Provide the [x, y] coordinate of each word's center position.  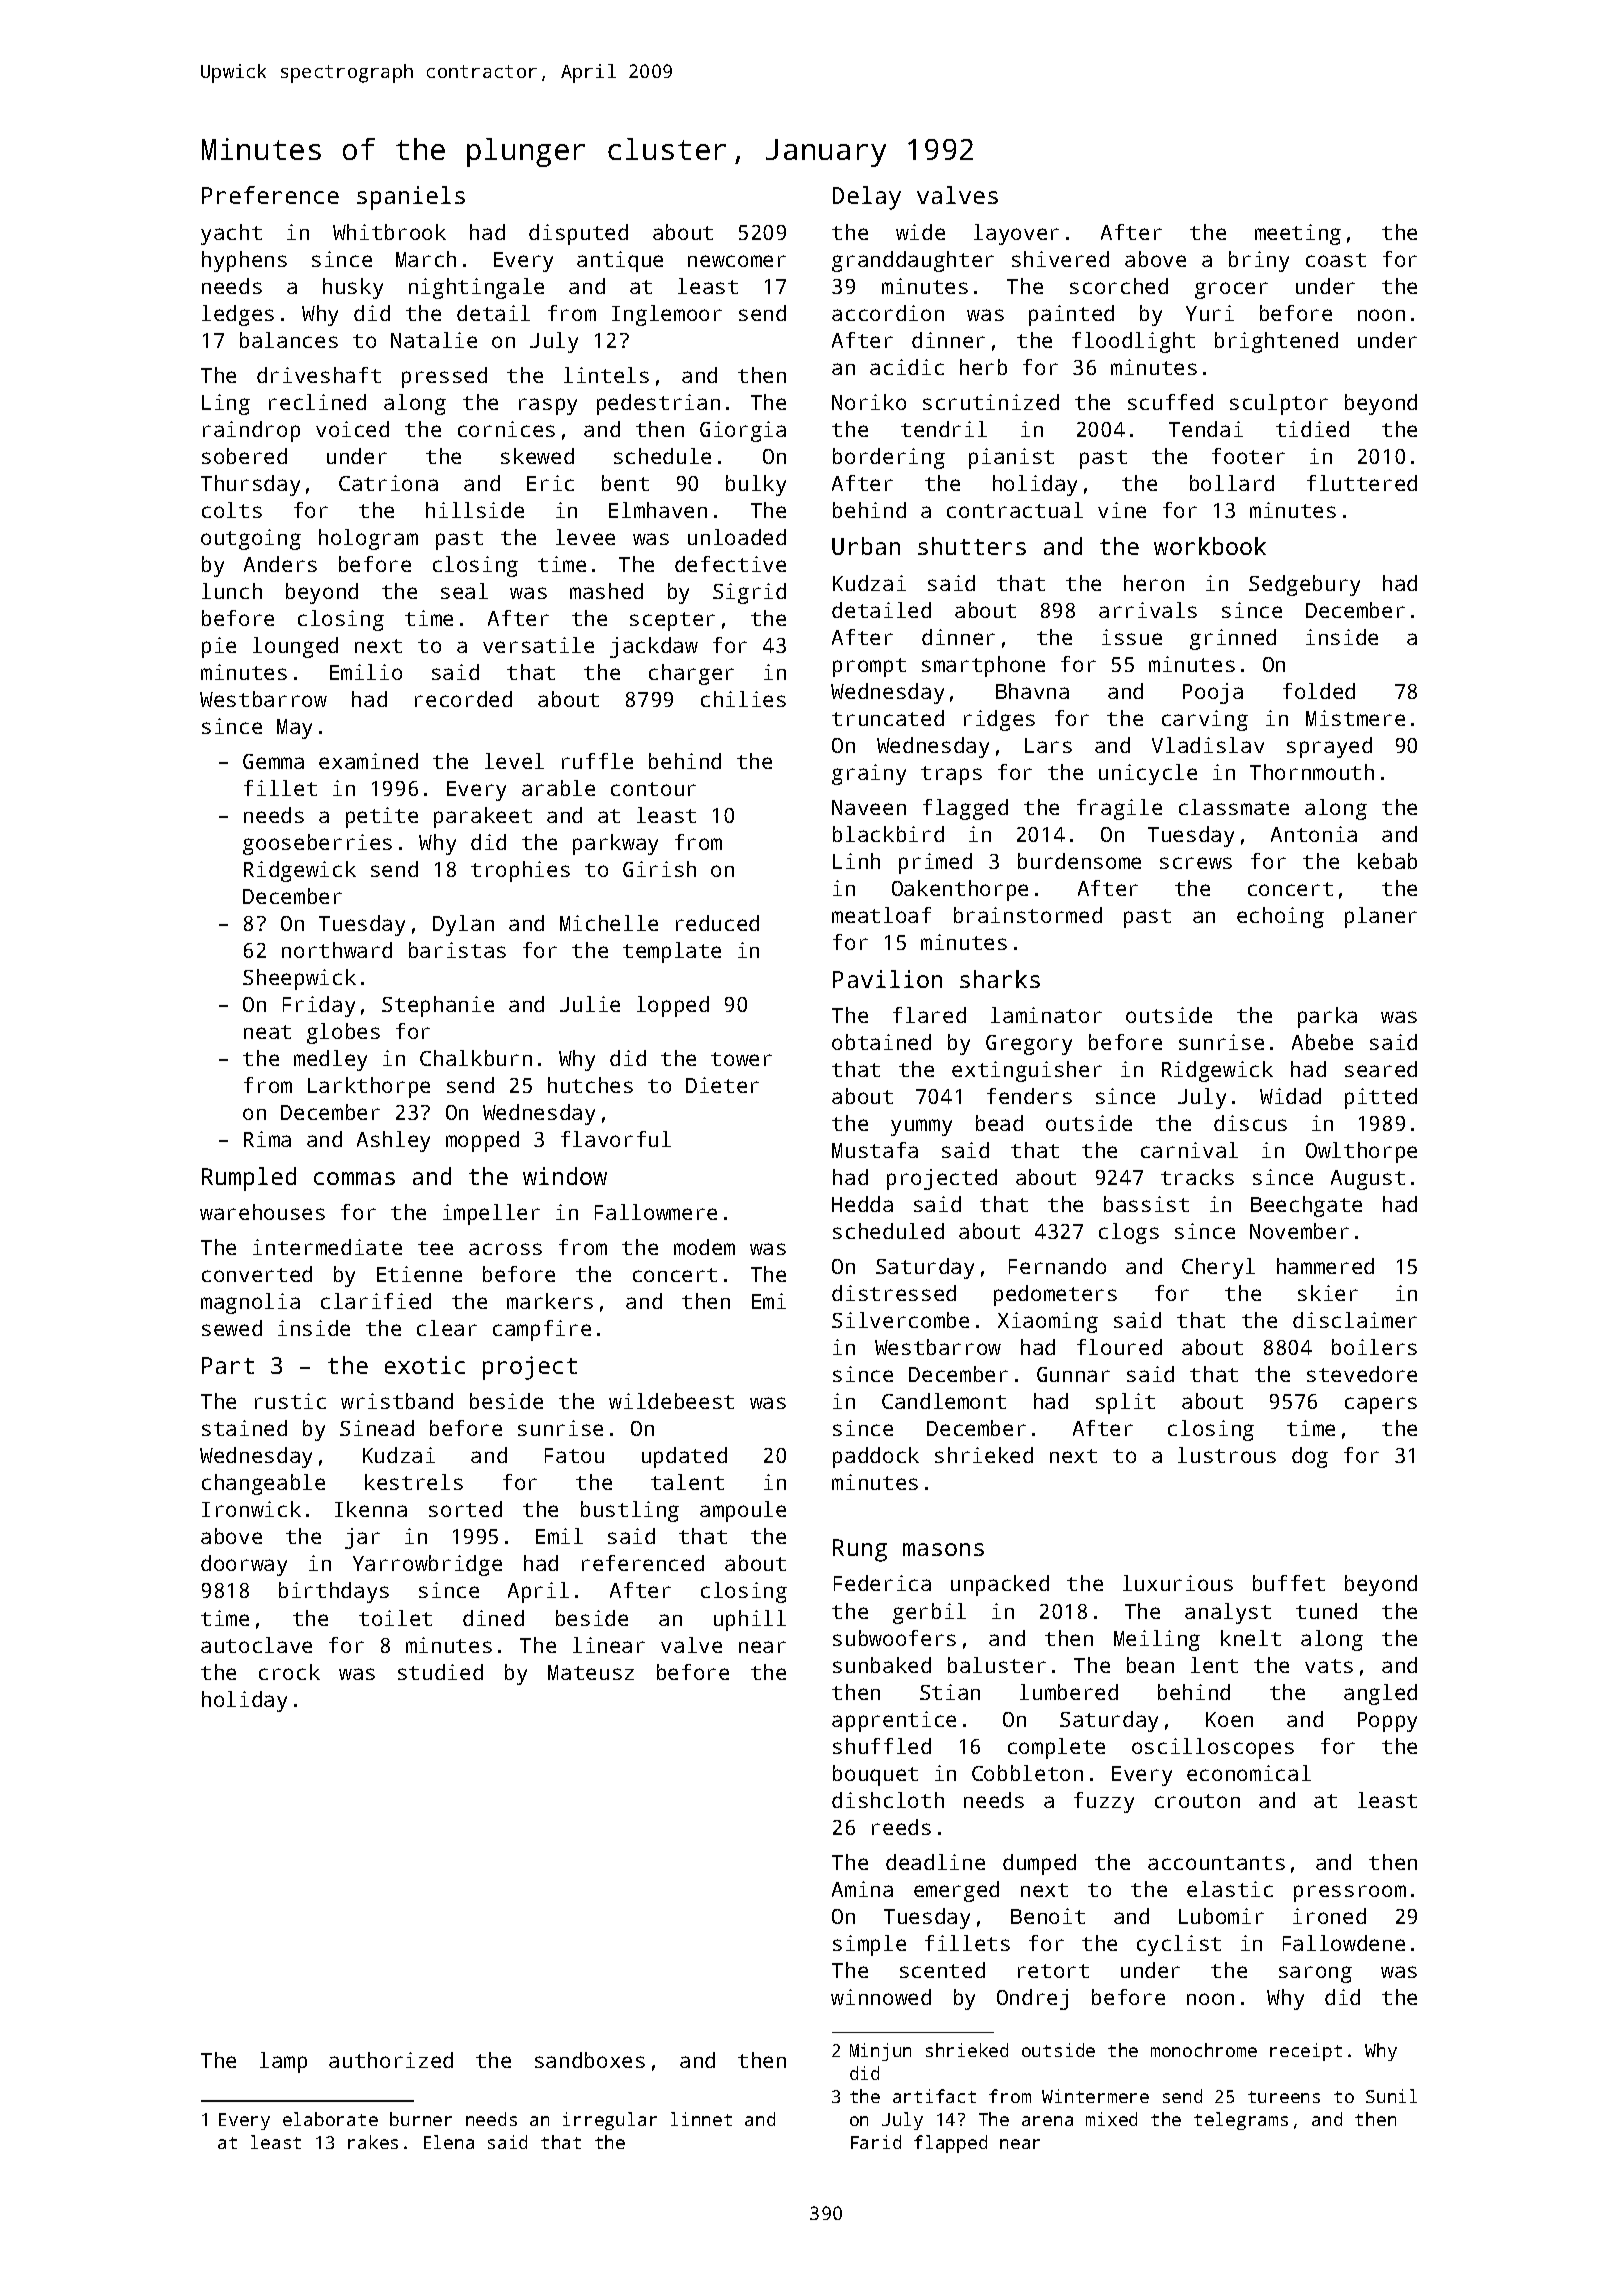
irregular [610, 2121]
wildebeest [671, 1401]
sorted [465, 1509]
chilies [743, 699]
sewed [232, 1328]
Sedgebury [1304, 585]
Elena [449, 2142]
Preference [270, 195]
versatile [538, 645]
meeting [1298, 234]
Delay [867, 198]
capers [1381, 1405]
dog [1310, 1457]
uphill [750, 1620]
